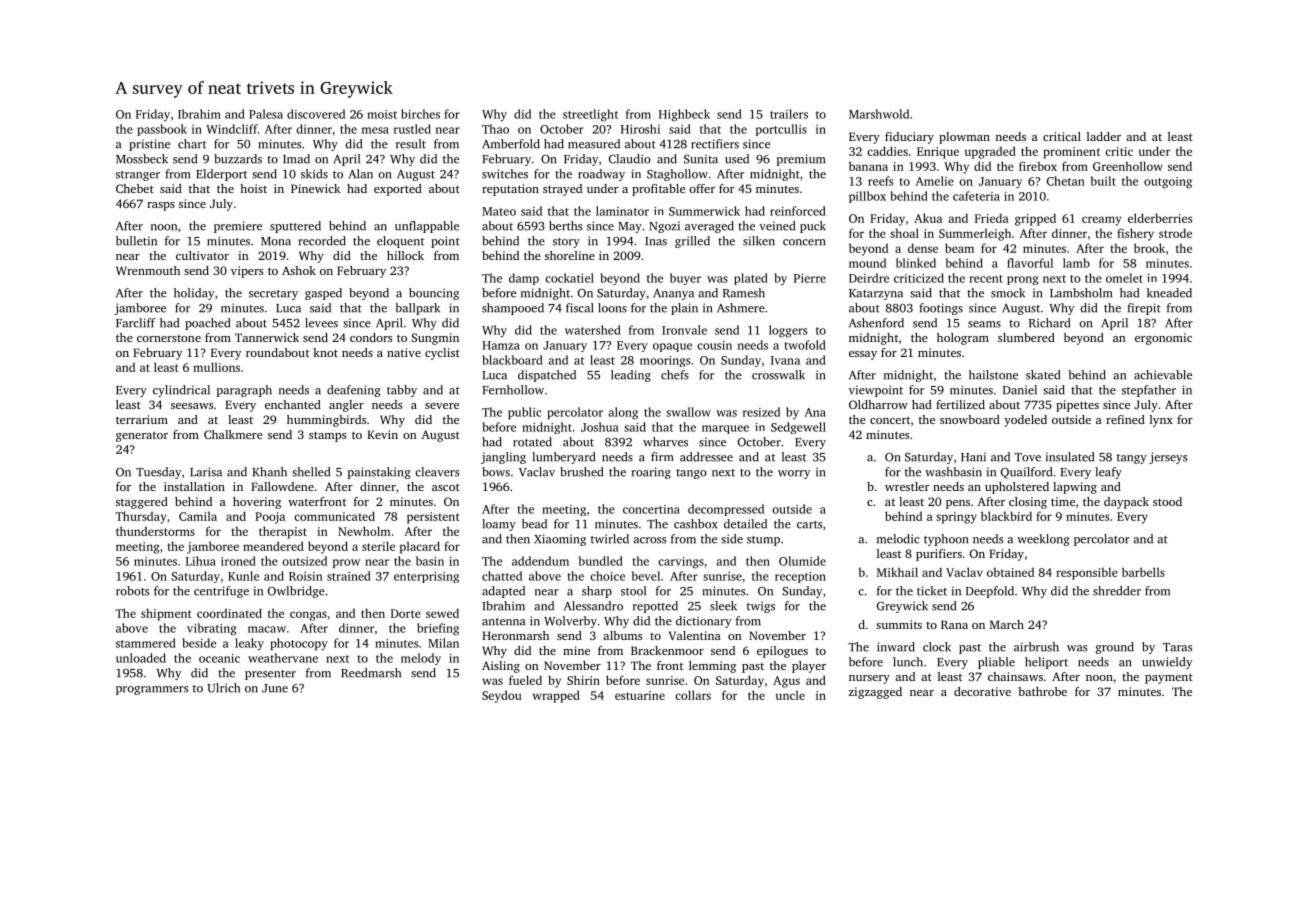 This document has width=1308, height=924. Describe the element at coordinates (976, 196) in the document. I see `cafeteria` at that location.
